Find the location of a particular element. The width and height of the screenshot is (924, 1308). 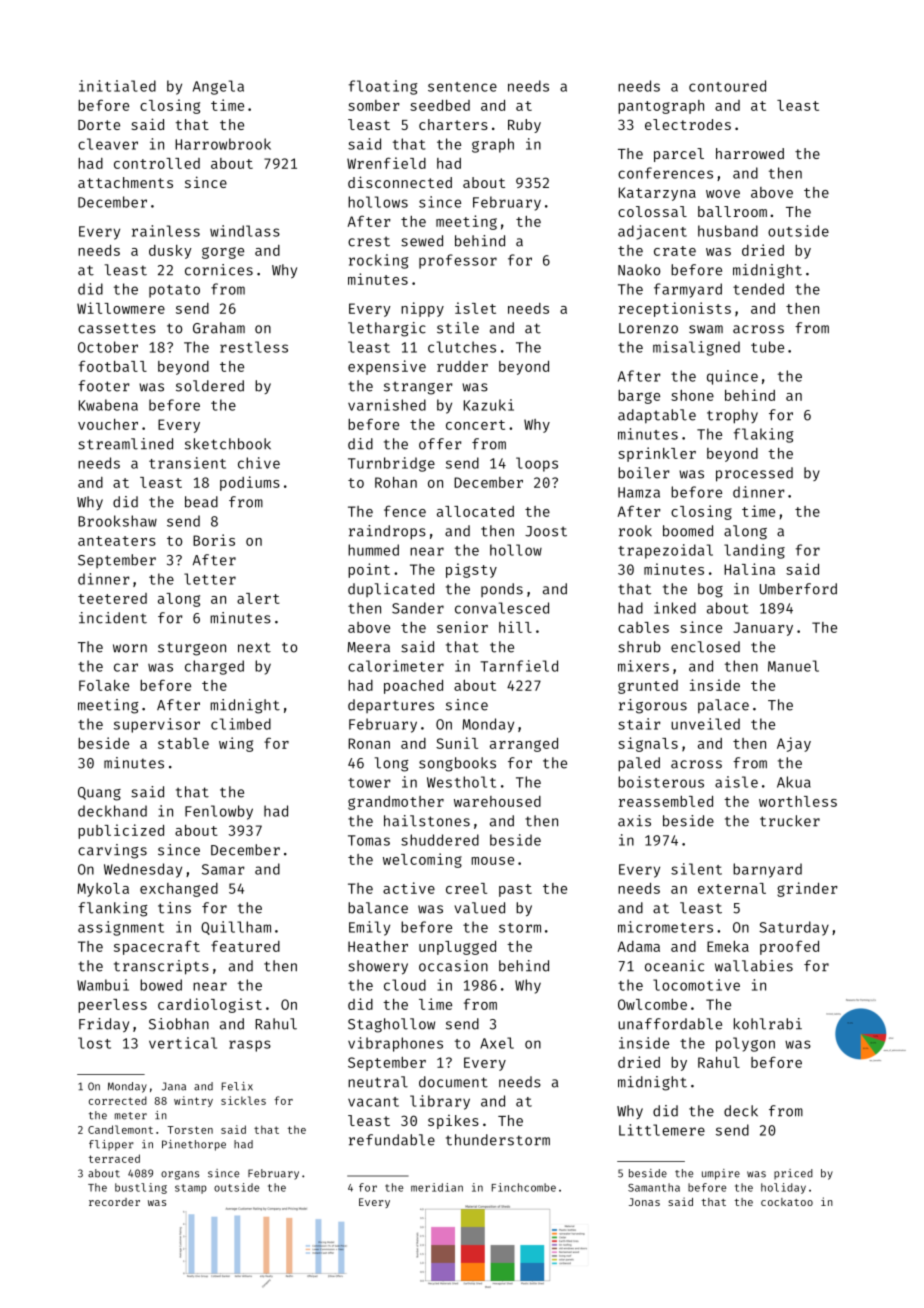

tended is located at coordinates (758, 289).
